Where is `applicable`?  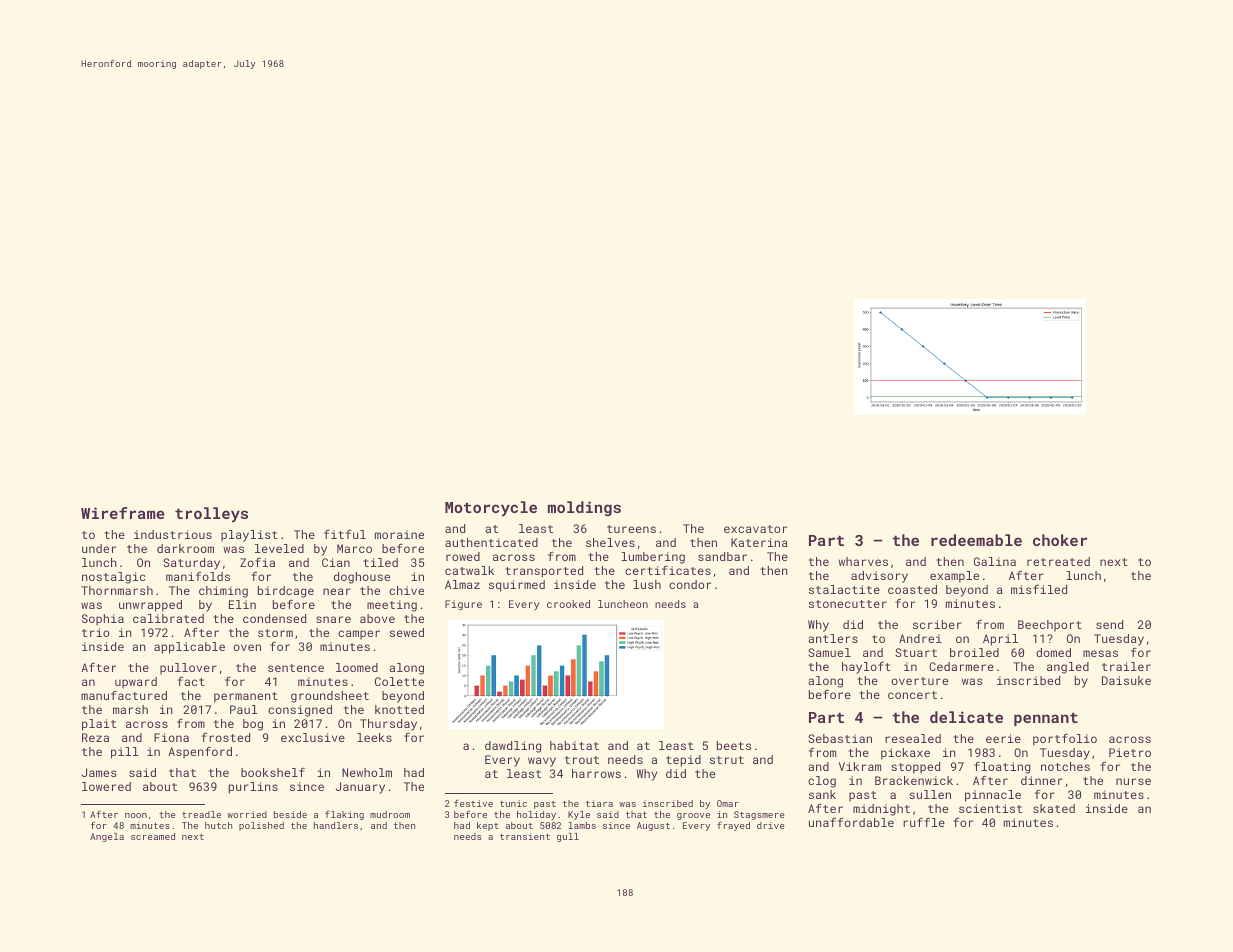
applicable is located at coordinates (189, 648).
